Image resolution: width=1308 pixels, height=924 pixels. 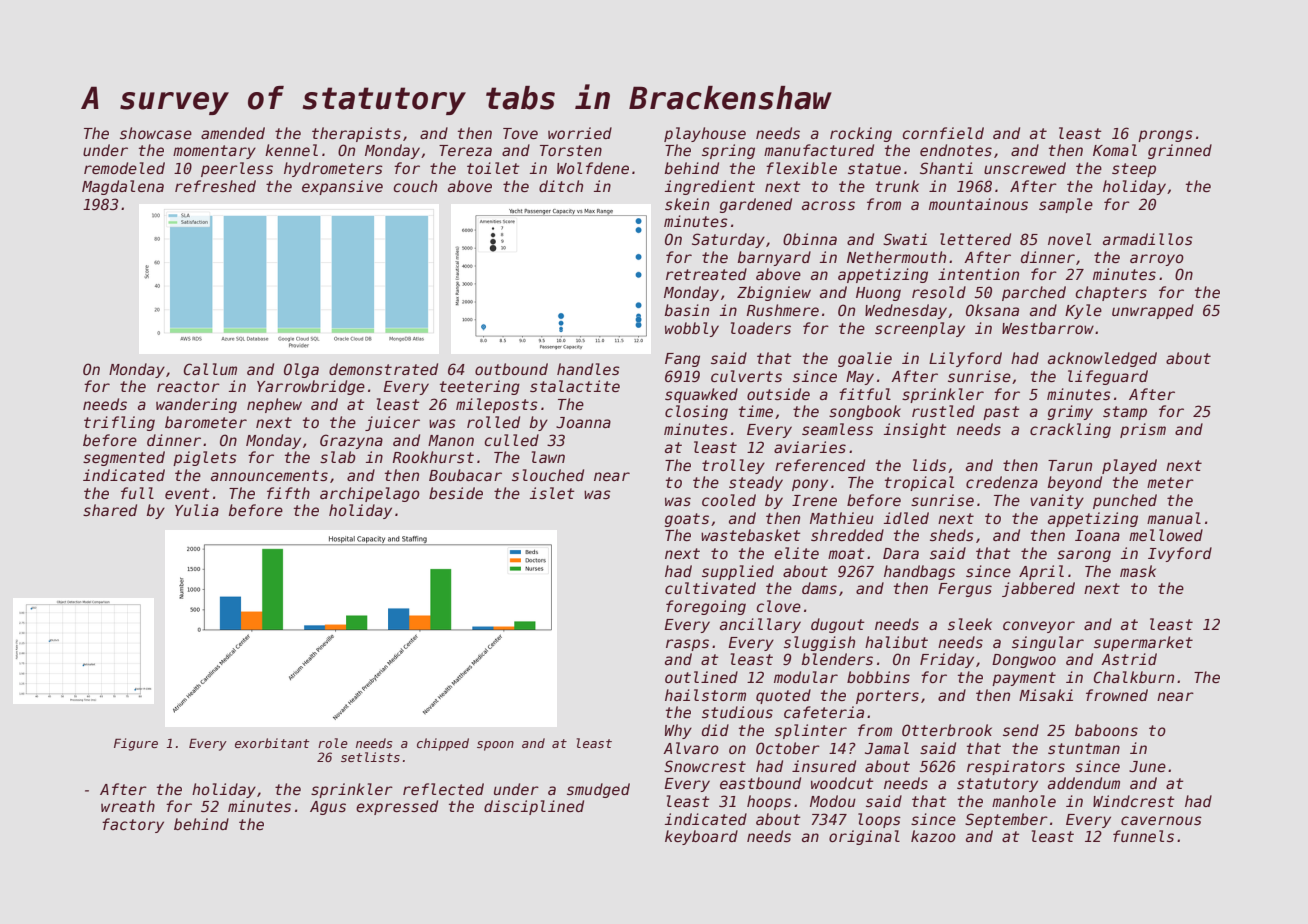 I want to click on halibut, so click(x=896, y=642).
